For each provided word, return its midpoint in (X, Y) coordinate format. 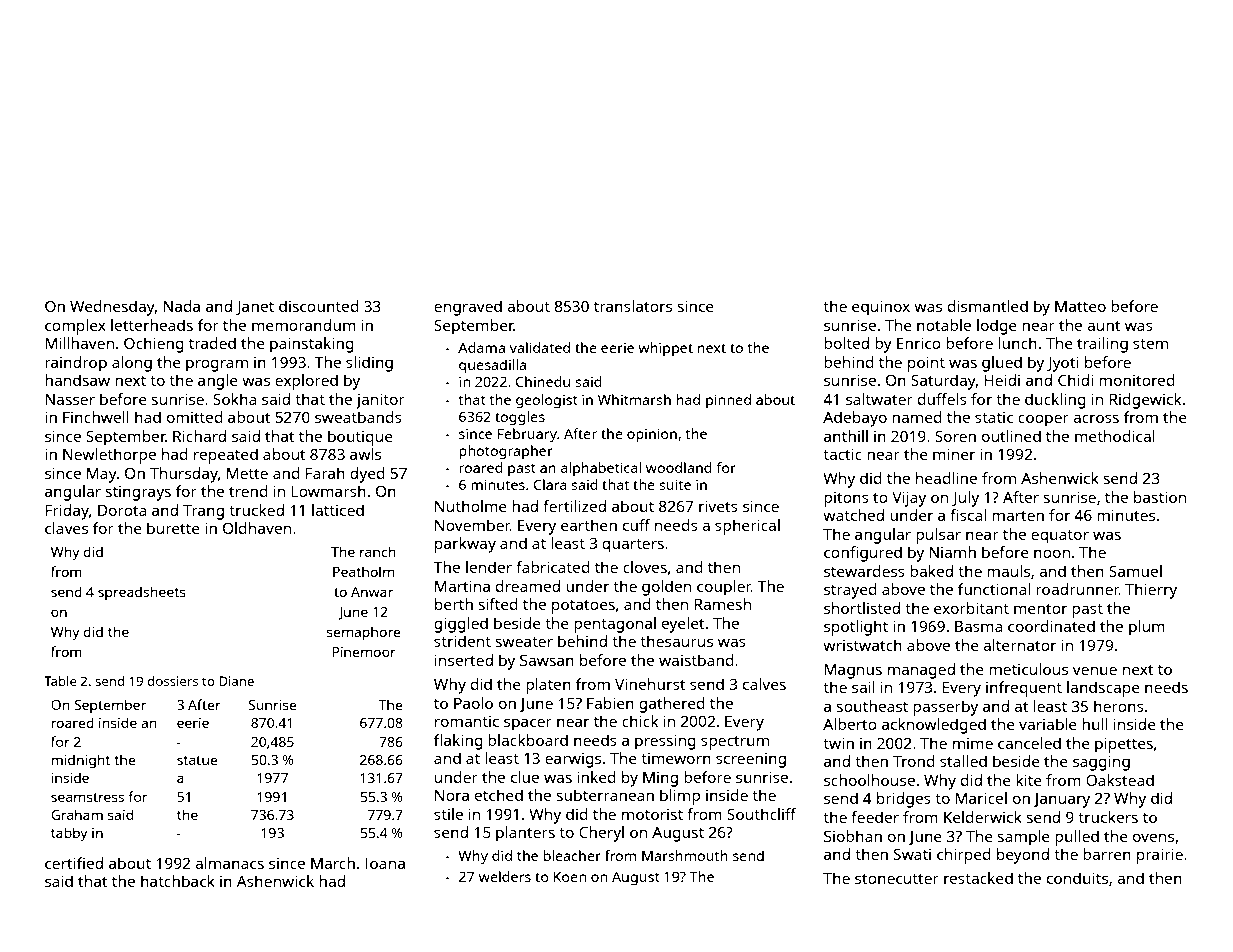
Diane (236, 681)
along (132, 364)
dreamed (528, 586)
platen (548, 686)
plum (1147, 628)
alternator (1019, 645)
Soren (955, 436)
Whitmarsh (634, 399)
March (333, 863)
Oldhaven (257, 528)
